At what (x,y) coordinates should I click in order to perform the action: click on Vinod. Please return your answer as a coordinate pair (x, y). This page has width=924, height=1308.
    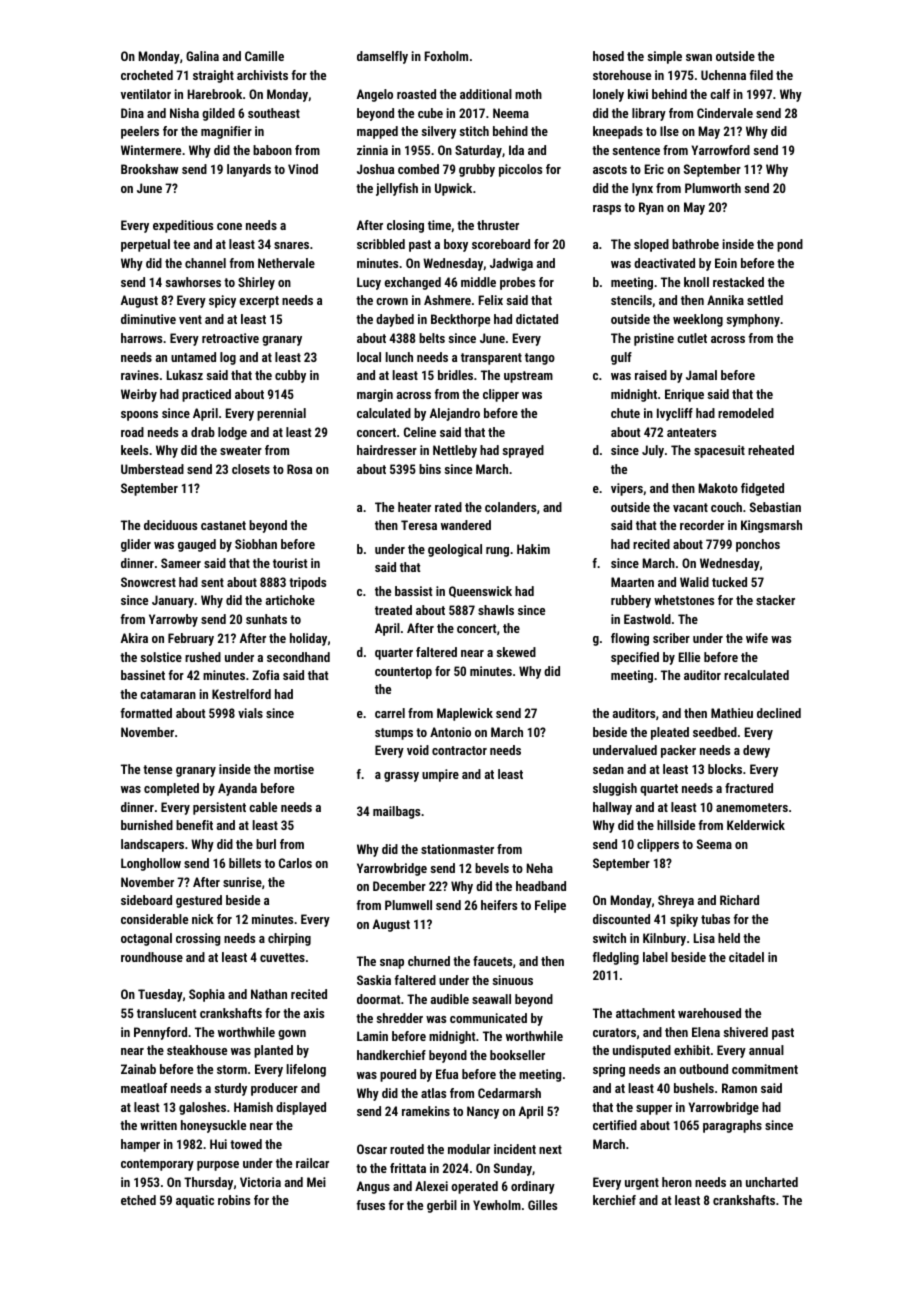
    Looking at the image, I should click on (303, 169).
